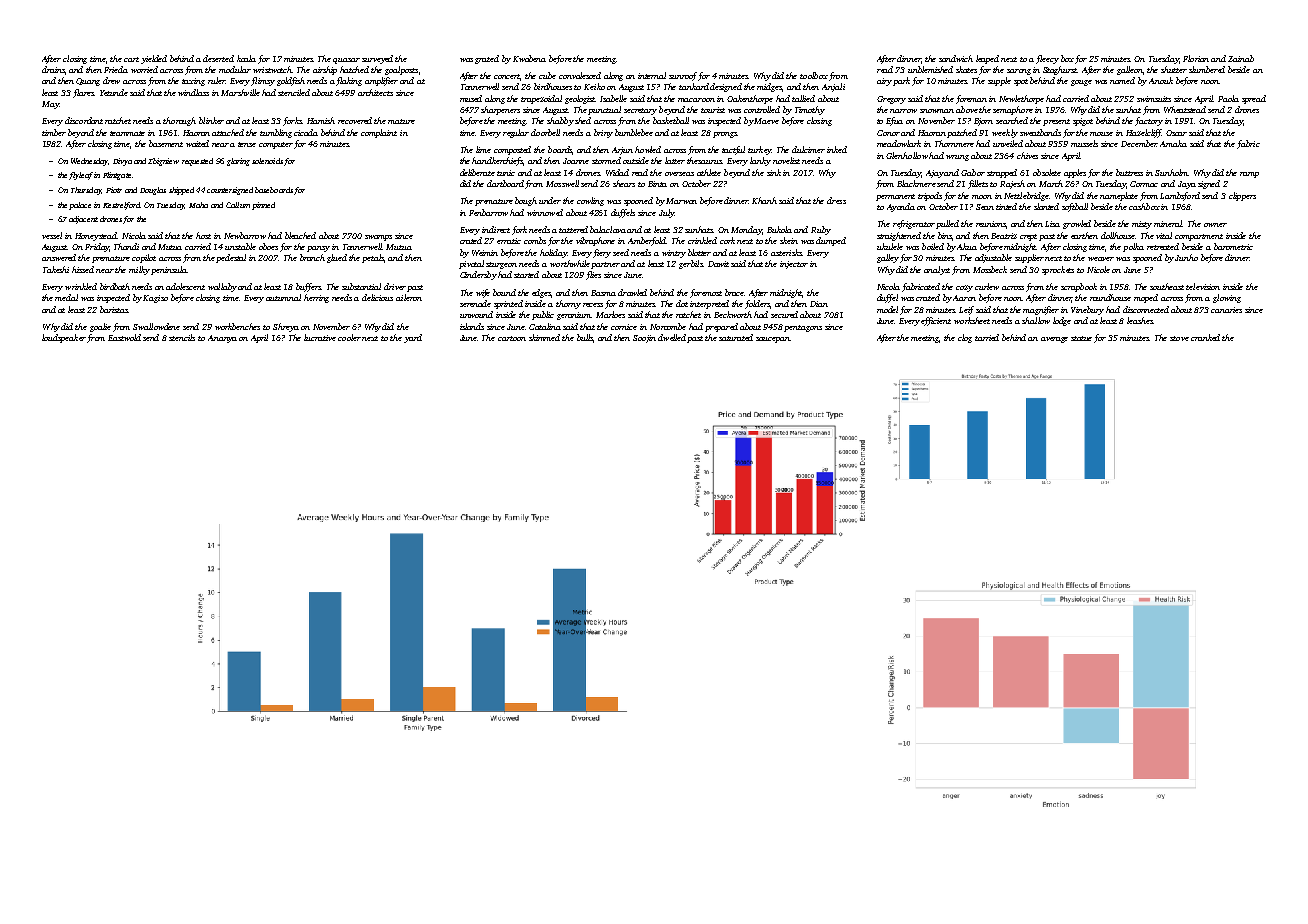  Describe the element at coordinates (505, 183) in the screenshot. I see `dartboard` at that location.
